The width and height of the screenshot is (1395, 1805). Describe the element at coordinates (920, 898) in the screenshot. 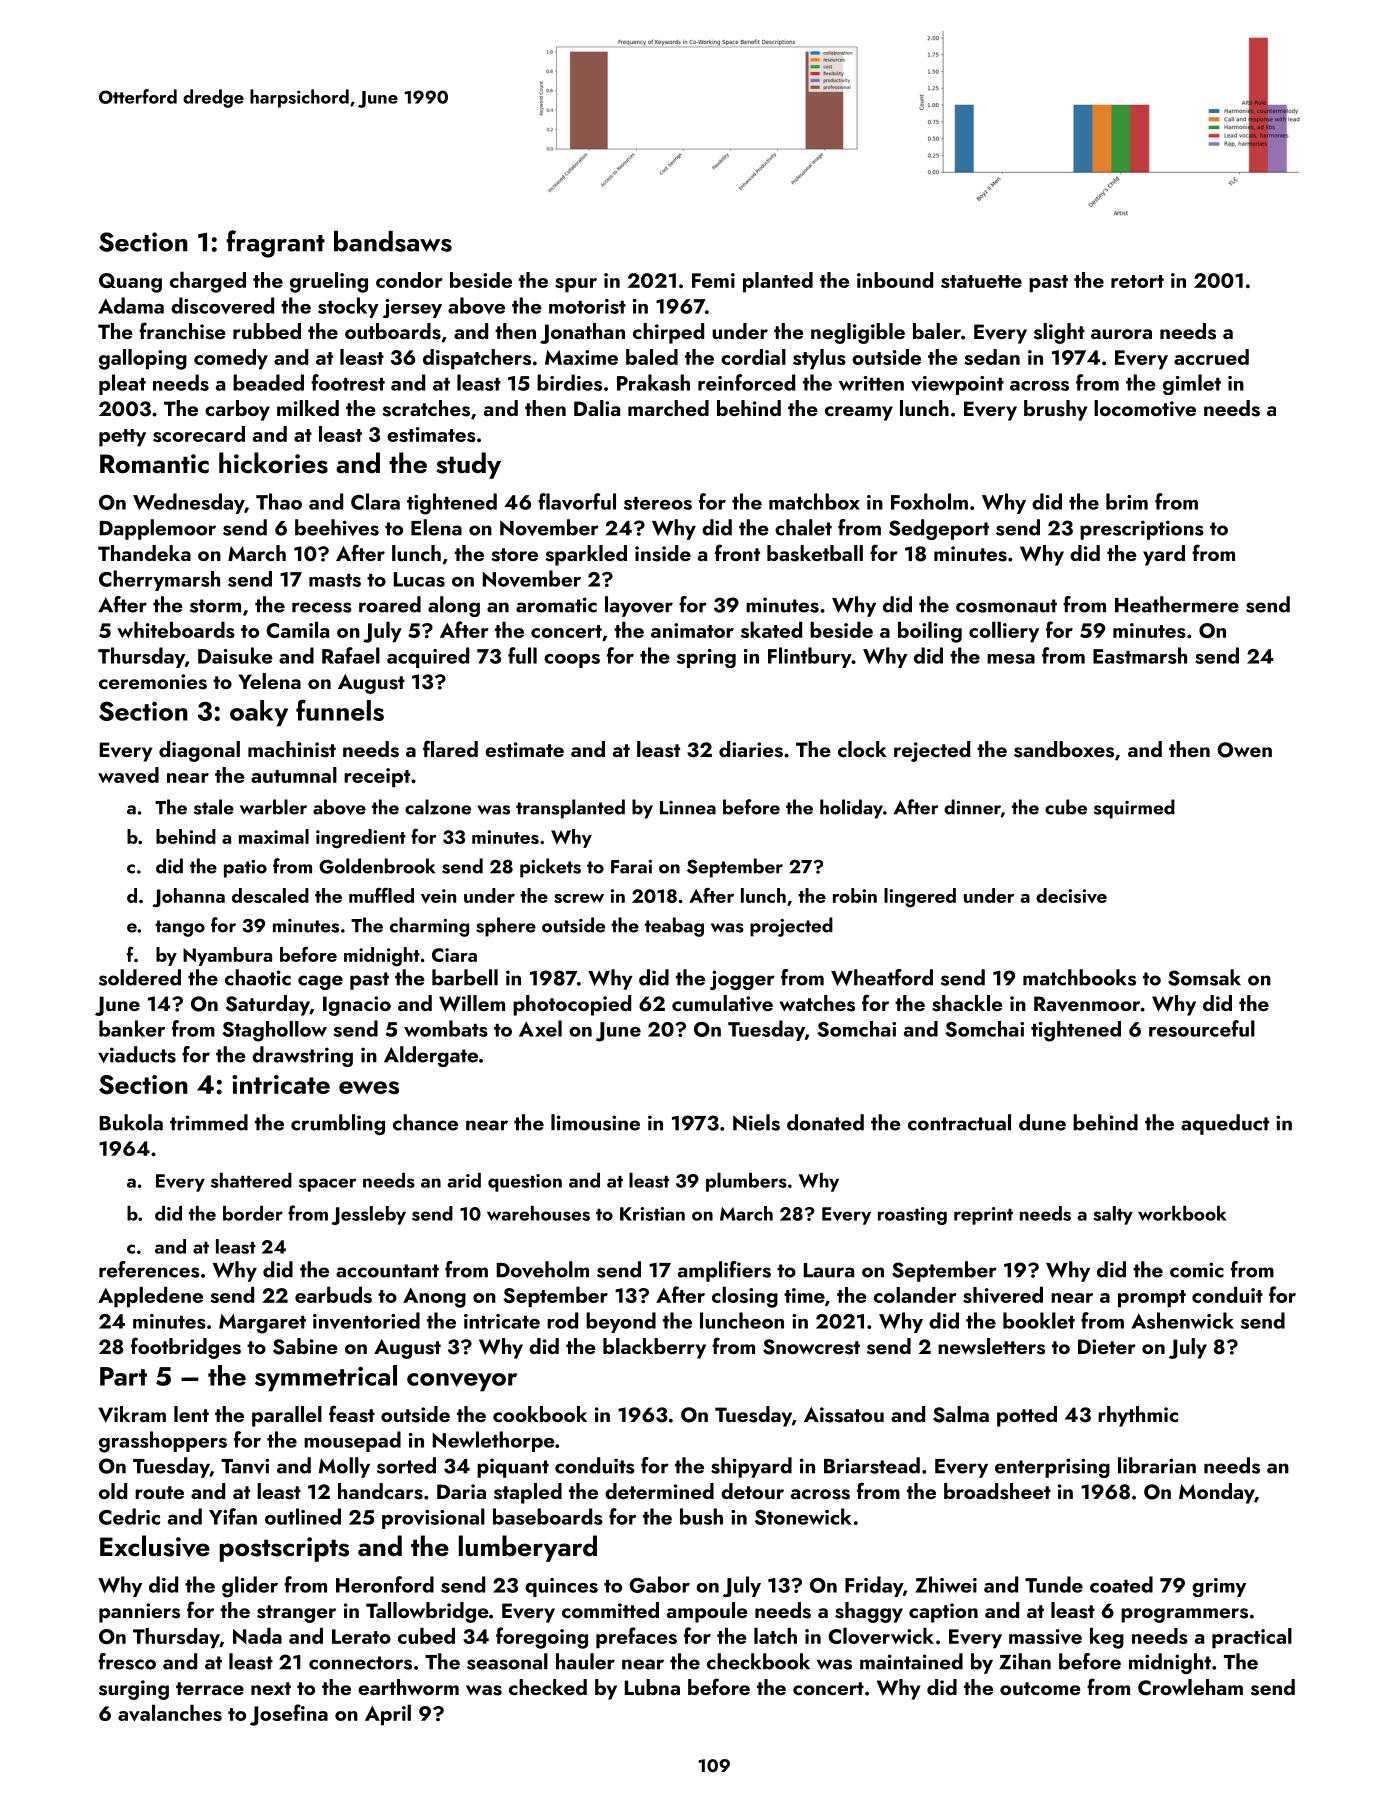

I see `lingered` at that location.
